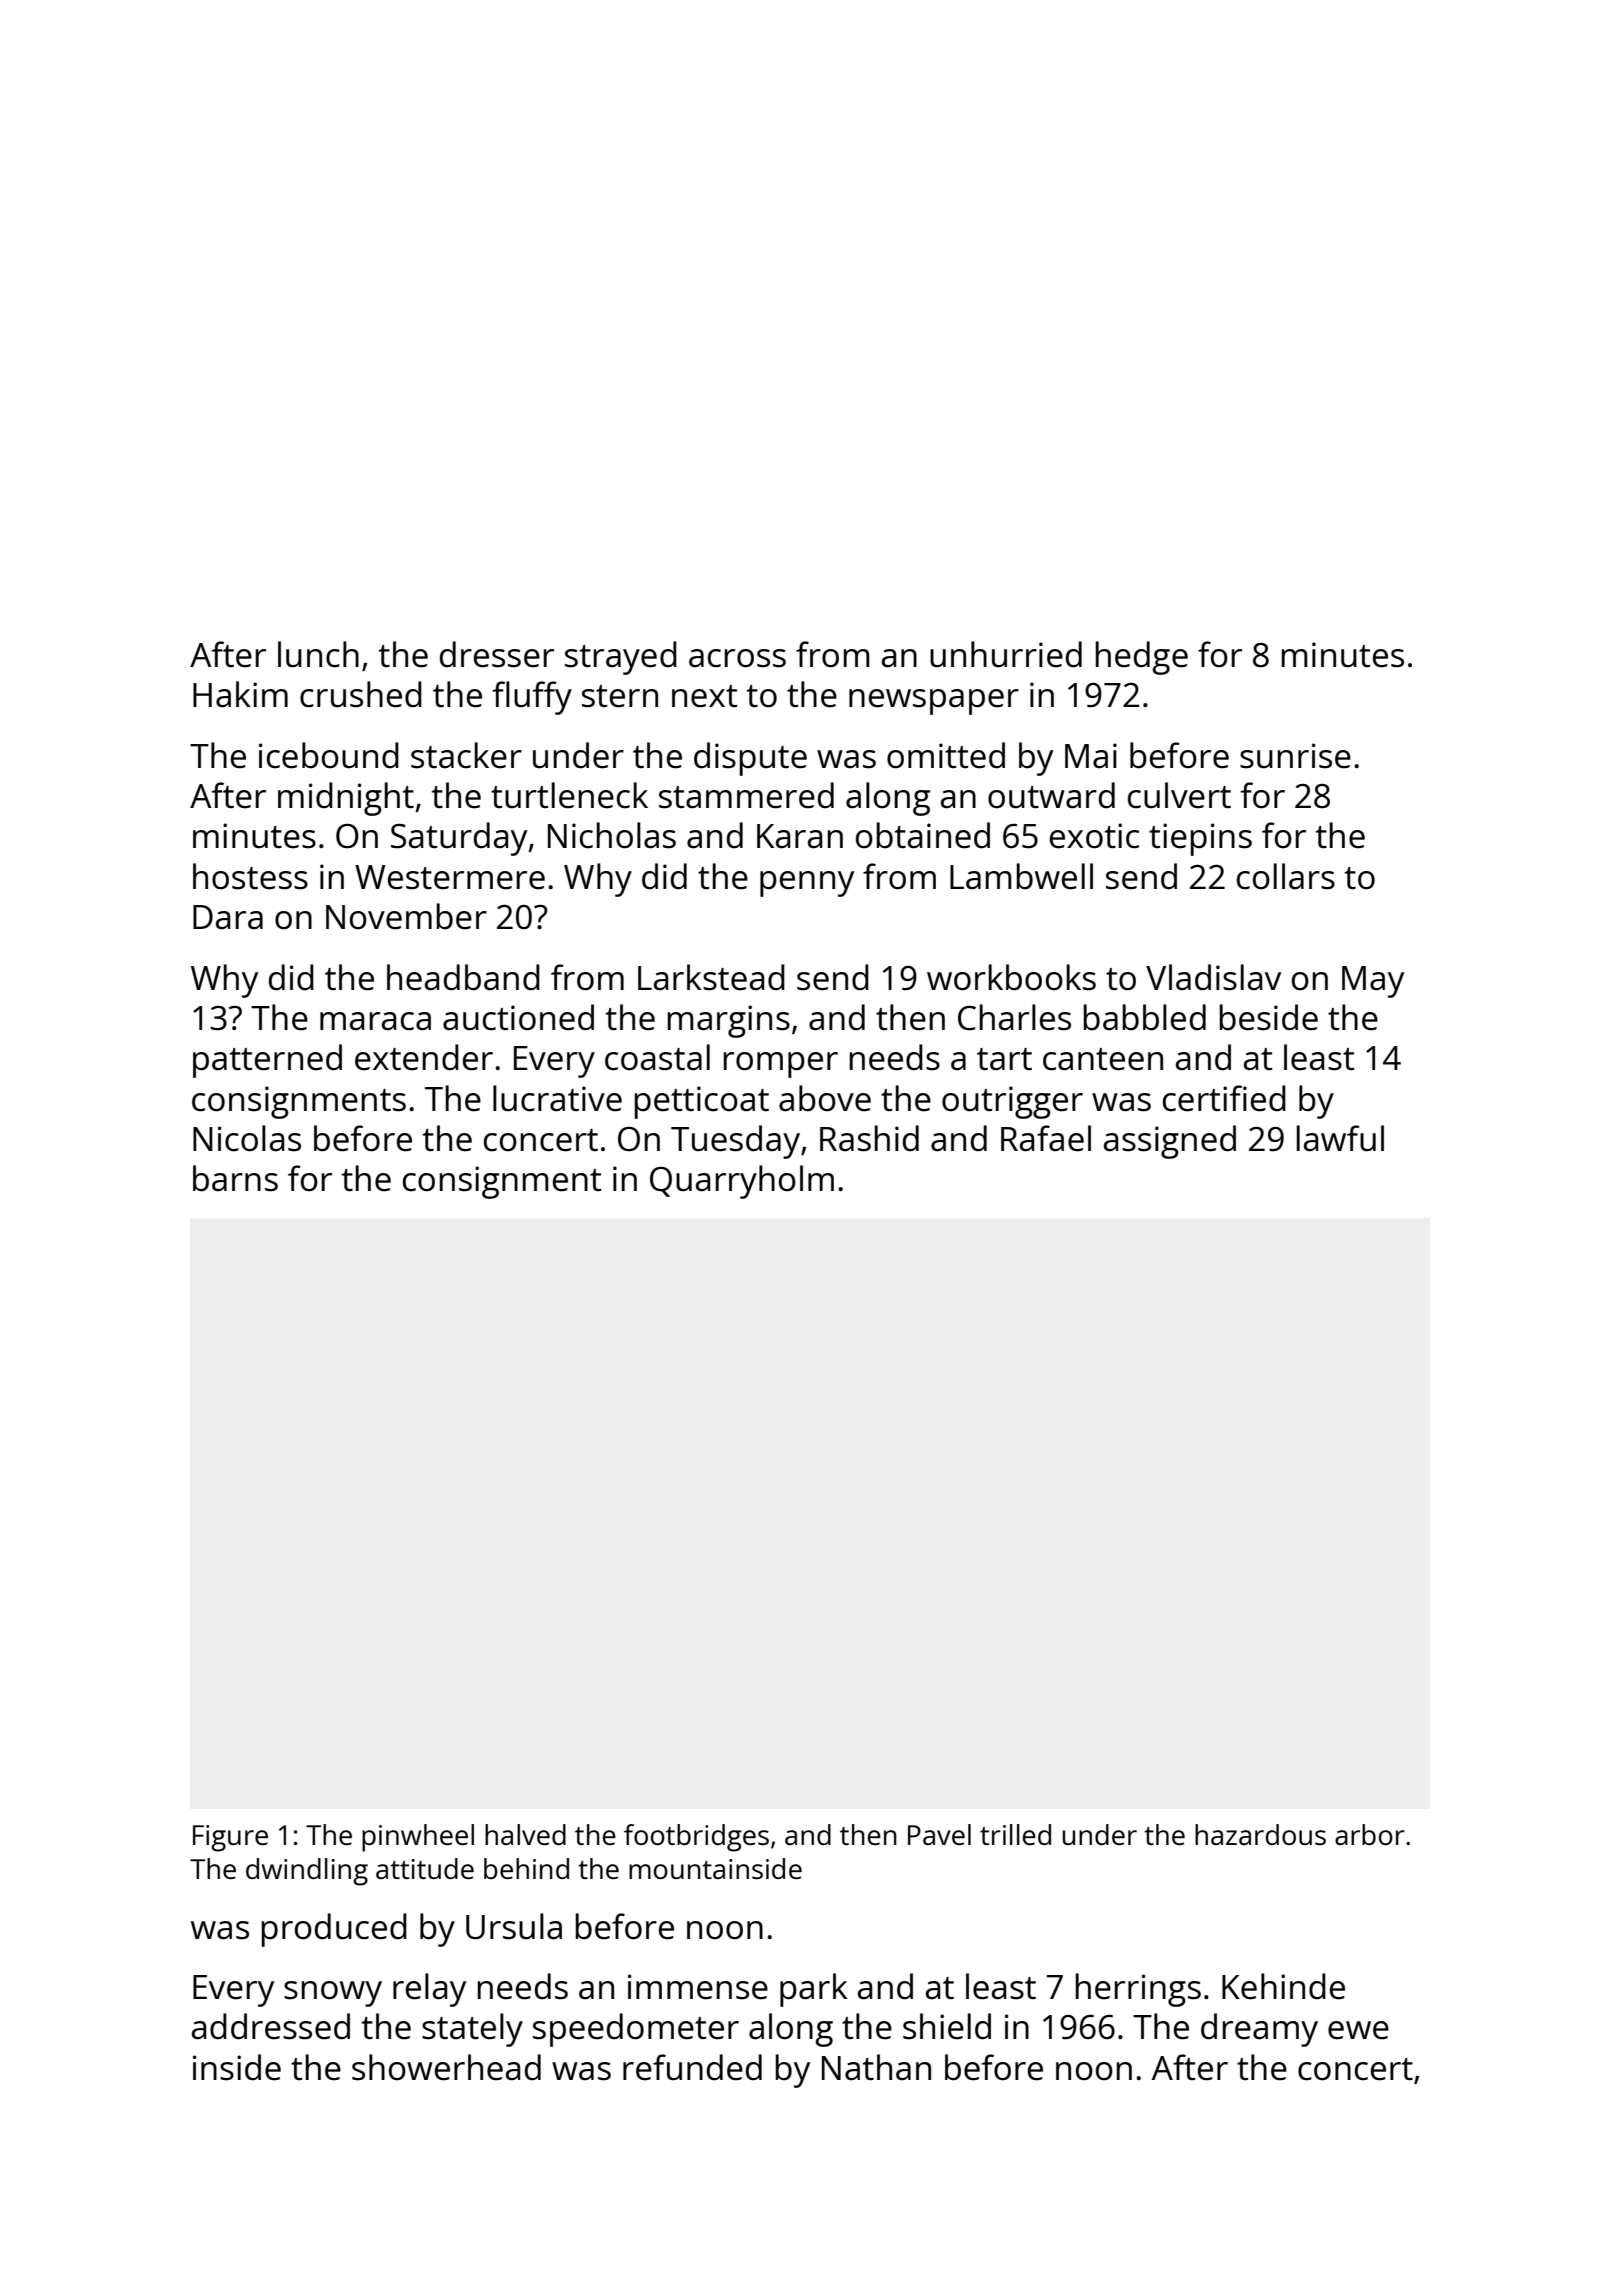  Describe the element at coordinates (361, 694) in the screenshot. I see `crushed` at that location.
